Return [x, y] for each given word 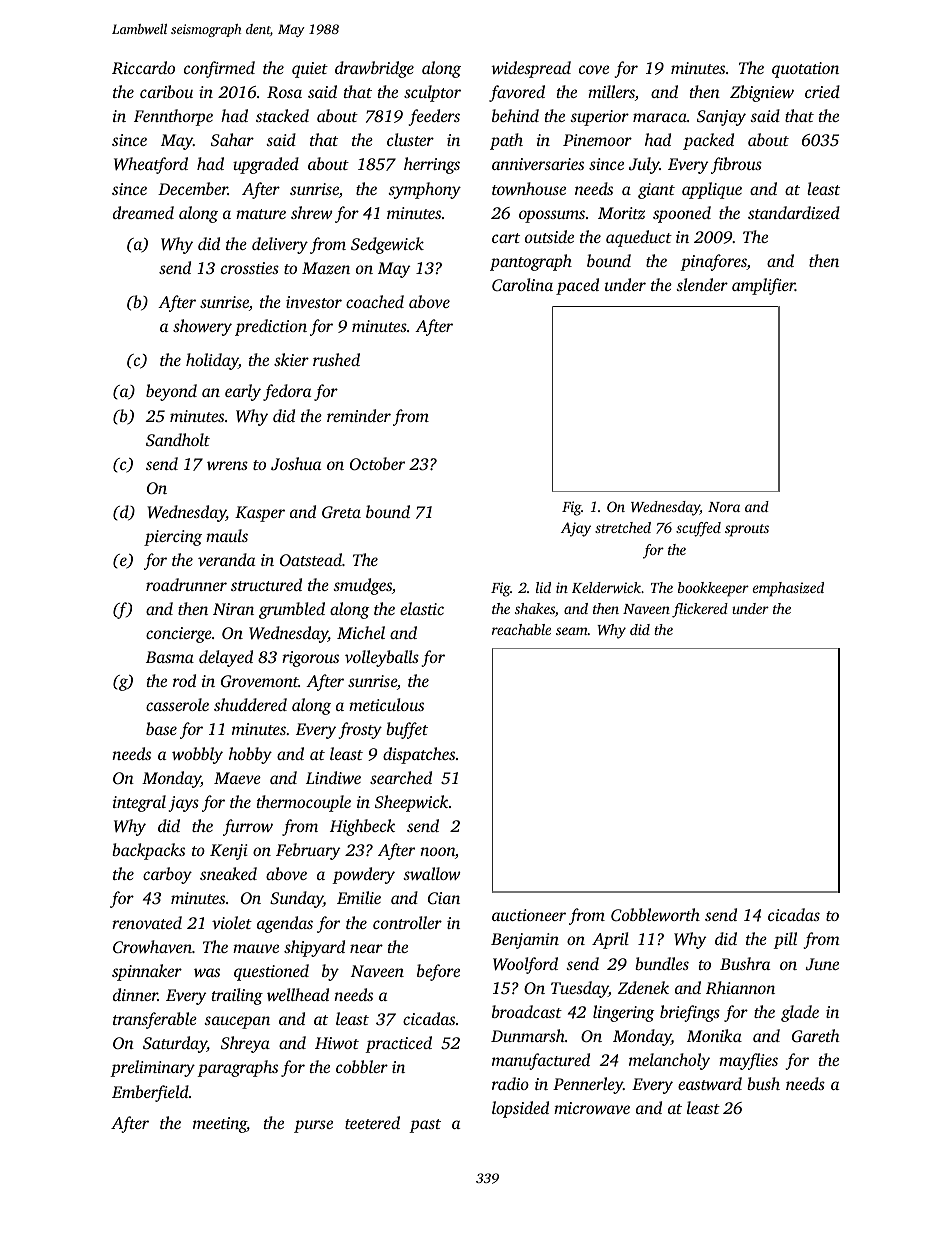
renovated [147, 922]
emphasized [788, 589]
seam [572, 631]
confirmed [219, 69]
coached [375, 301]
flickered [700, 610]
